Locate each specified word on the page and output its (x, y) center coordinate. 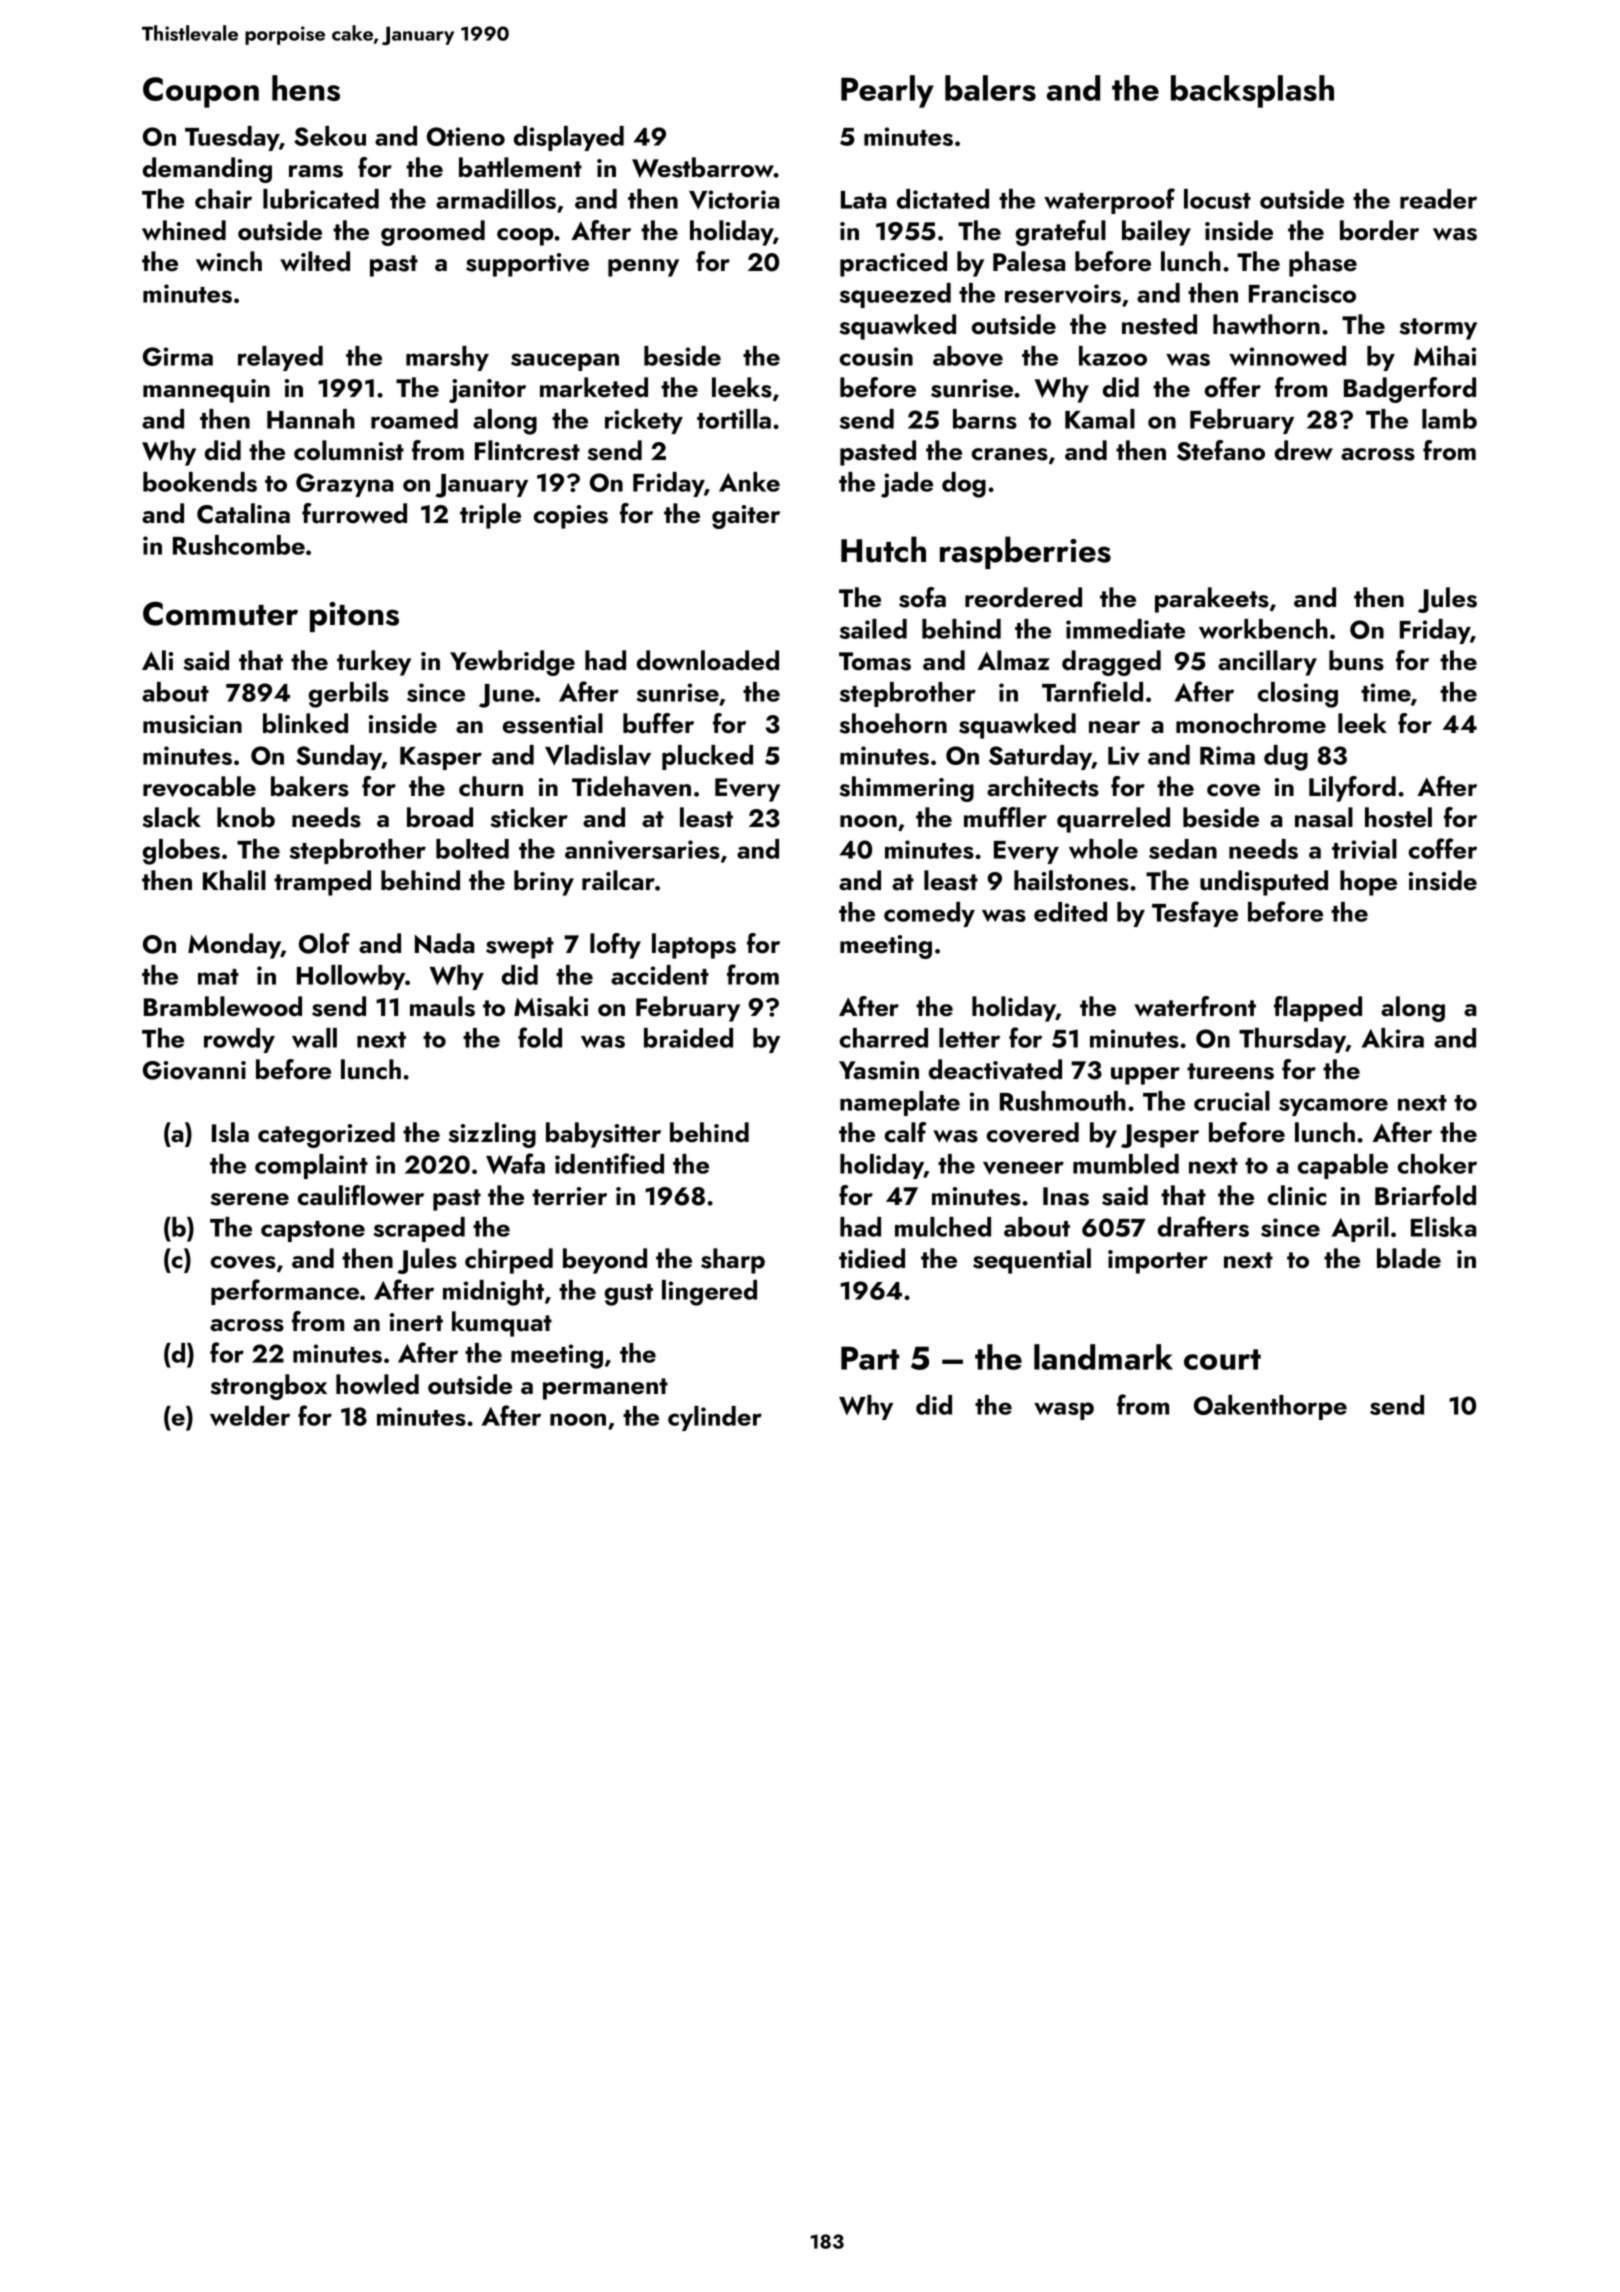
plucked (707, 757)
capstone (313, 1231)
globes (181, 852)
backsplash (1252, 91)
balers (990, 88)
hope (1368, 883)
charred (883, 1038)
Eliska (1444, 1227)
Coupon (201, 92)
